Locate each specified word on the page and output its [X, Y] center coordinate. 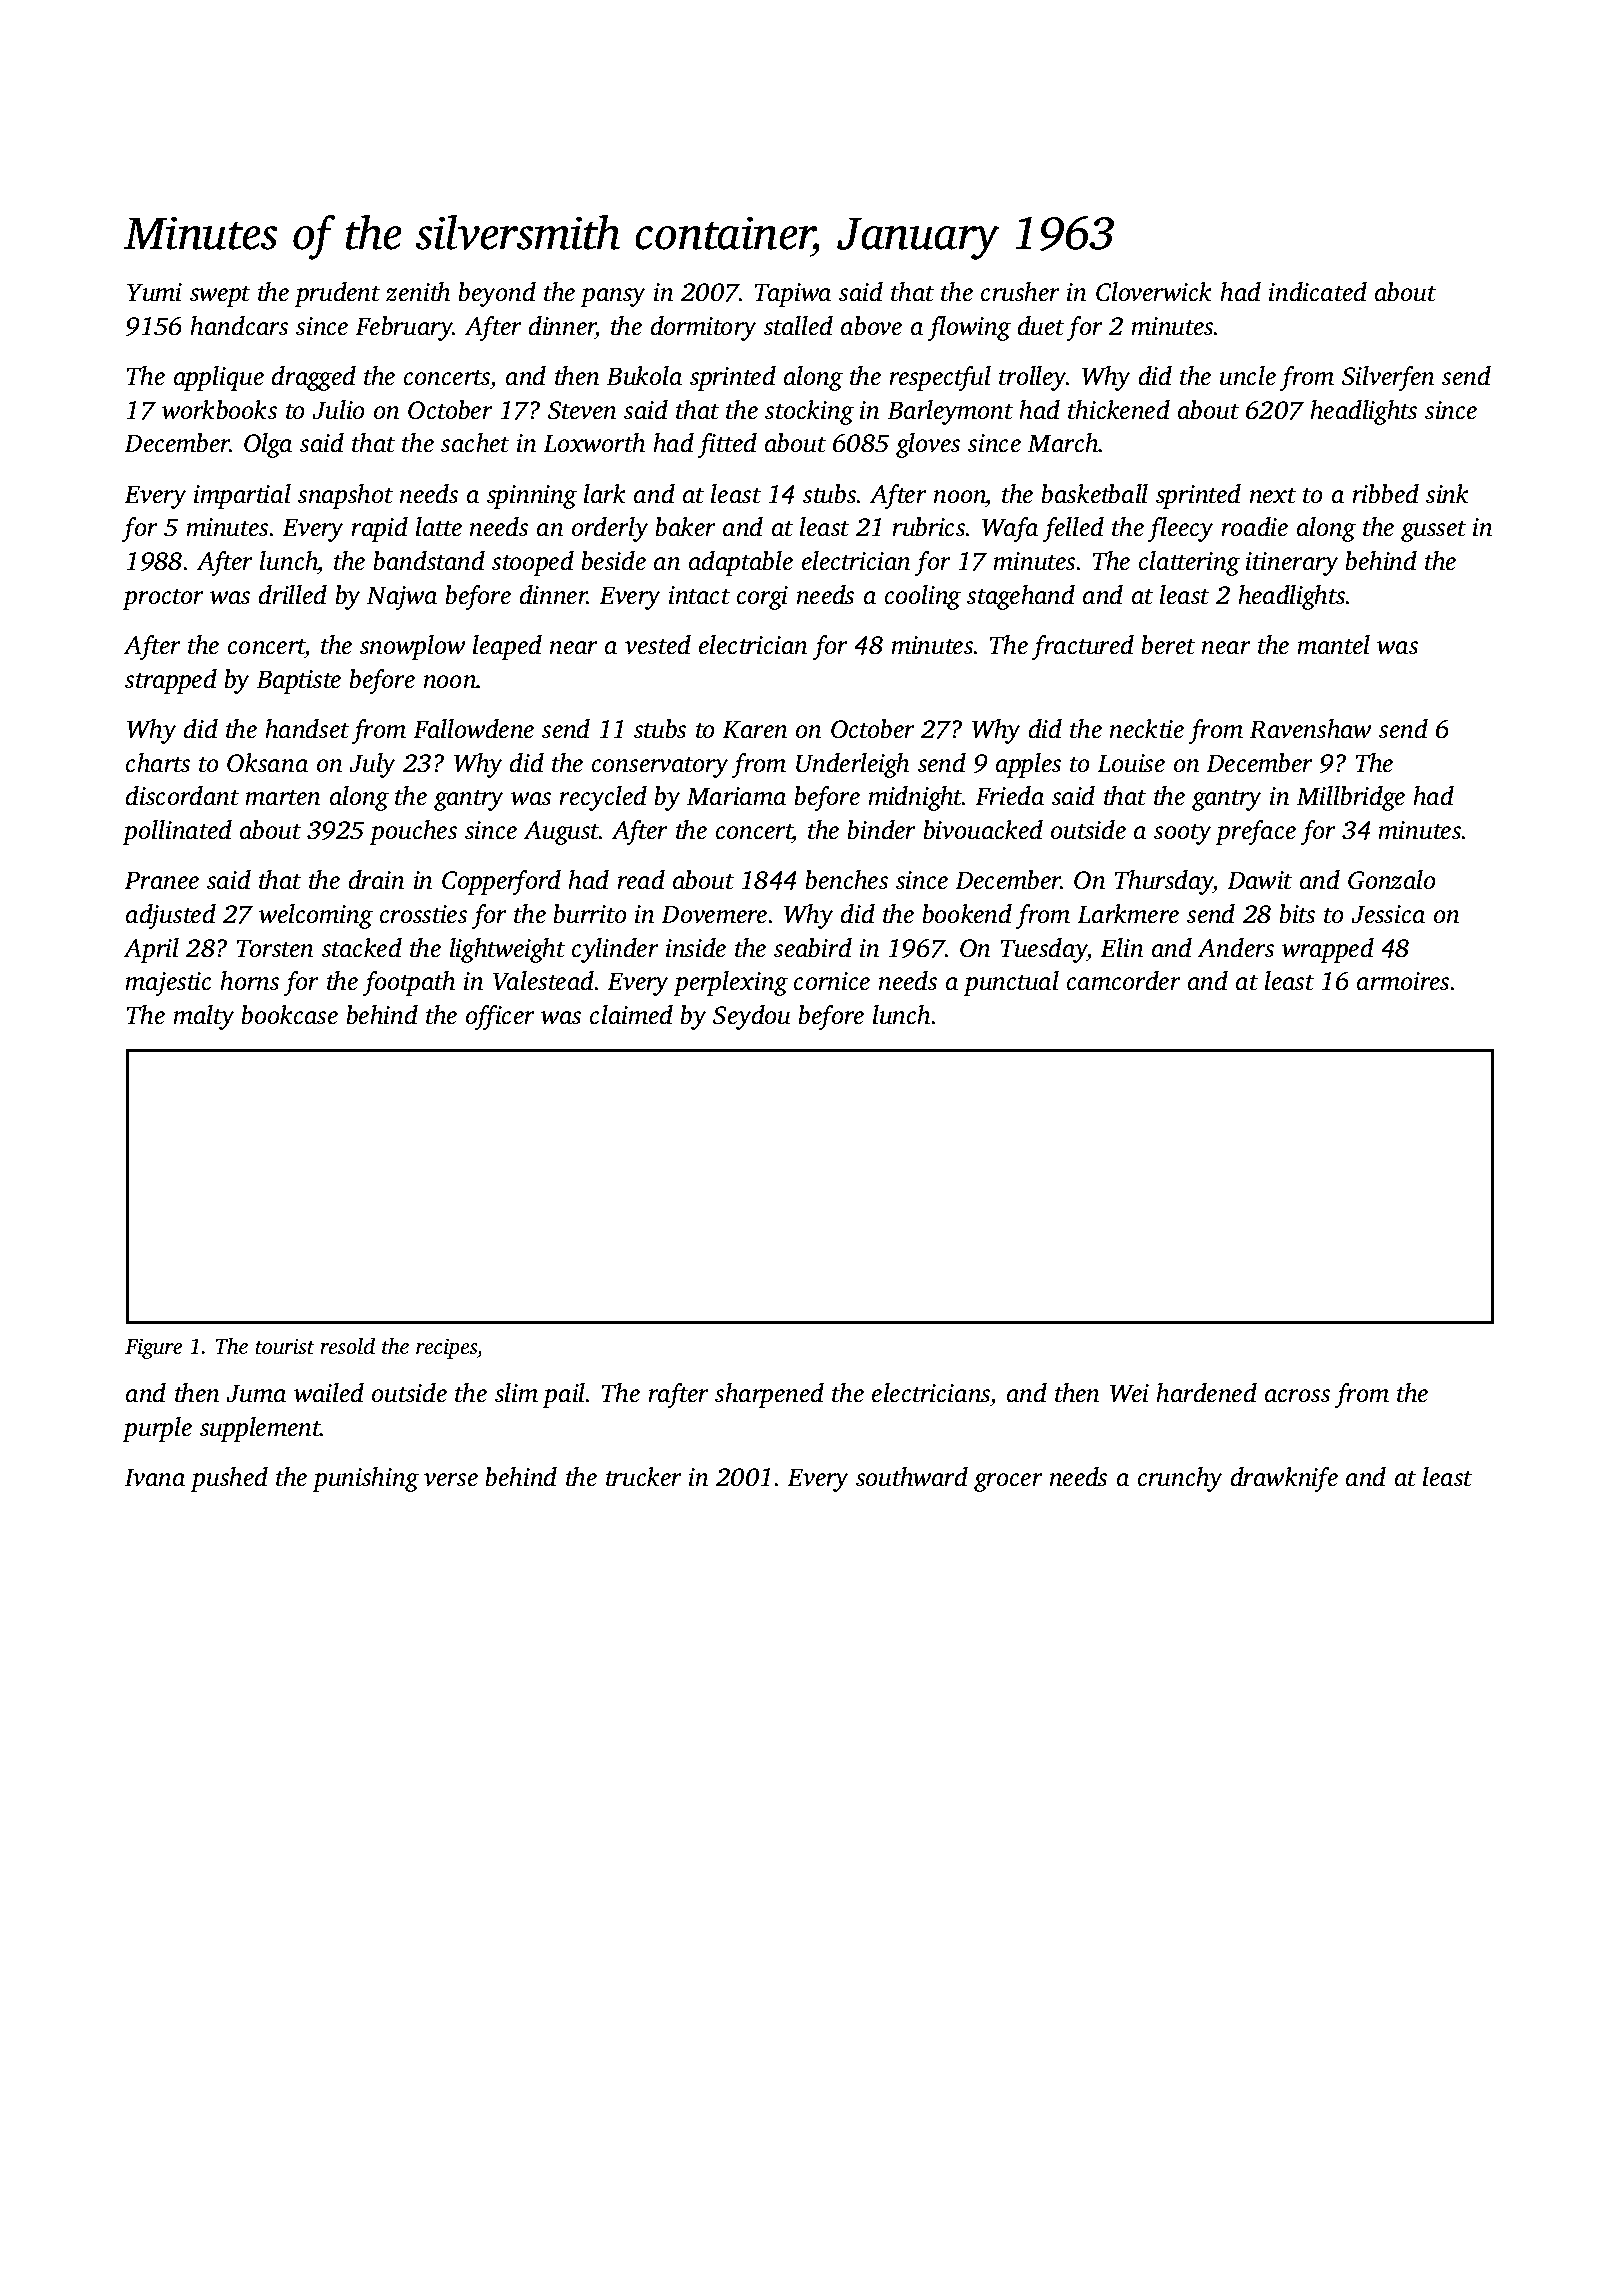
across [1297, 1396]
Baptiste [298, 682]
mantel [1333, 645]
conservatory [660, 767]
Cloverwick [1154, 292]
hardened [1206, 1393]
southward [912, 1477]
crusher [1020, 292]
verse [451, 1480]
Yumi [154, 292]
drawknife [1284, 1479]
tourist [285, 1346]
